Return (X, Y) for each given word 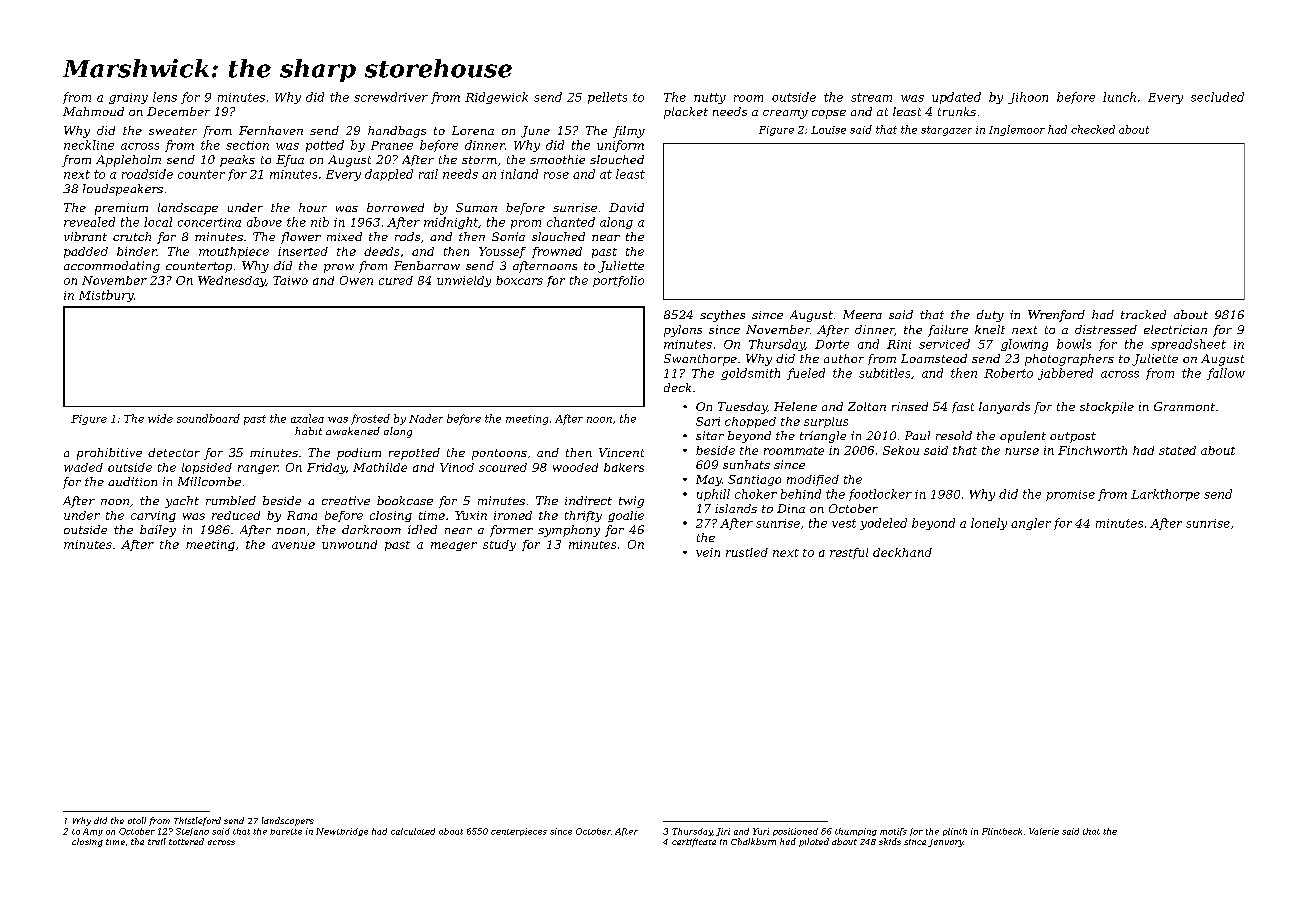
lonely (989, 524)
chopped (750, 422)
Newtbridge (342, 832)
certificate (694, 842)
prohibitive (109, 454)
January (946, 843)
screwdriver (391, 97)
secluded (1217, 97)
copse (829, 114)
